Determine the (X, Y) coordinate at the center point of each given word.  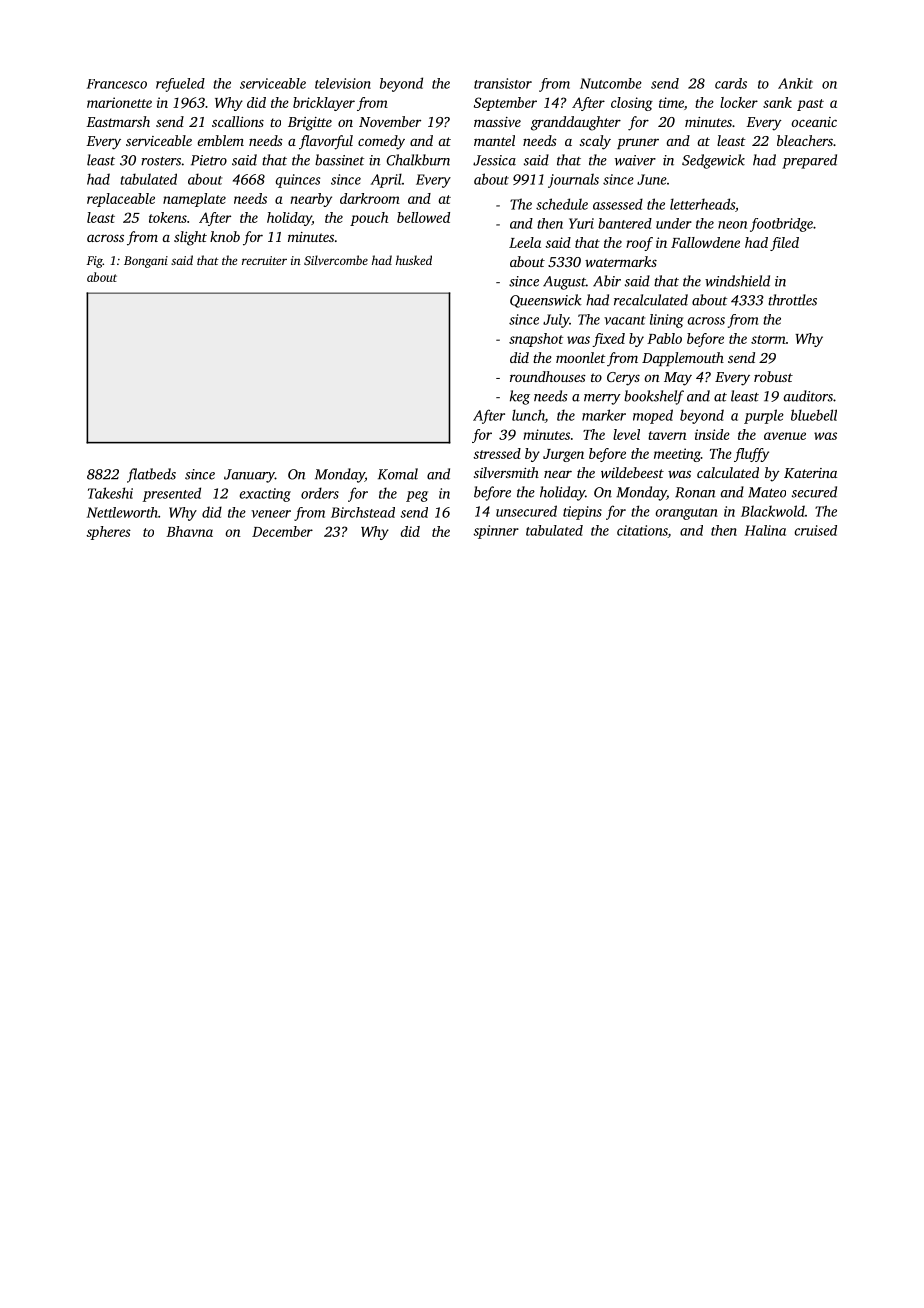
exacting (265, 495)
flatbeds (151, 475)
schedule (562, 204)
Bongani (146, 262)
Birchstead (363, 512)
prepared (809, 161)
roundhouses (548, 376)
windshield (737, 281)
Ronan (695, 492)
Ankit (795, 83)
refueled (180, 85)
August (564, 283)
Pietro (209, 160)
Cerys (623, 379)
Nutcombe (611, 83)
